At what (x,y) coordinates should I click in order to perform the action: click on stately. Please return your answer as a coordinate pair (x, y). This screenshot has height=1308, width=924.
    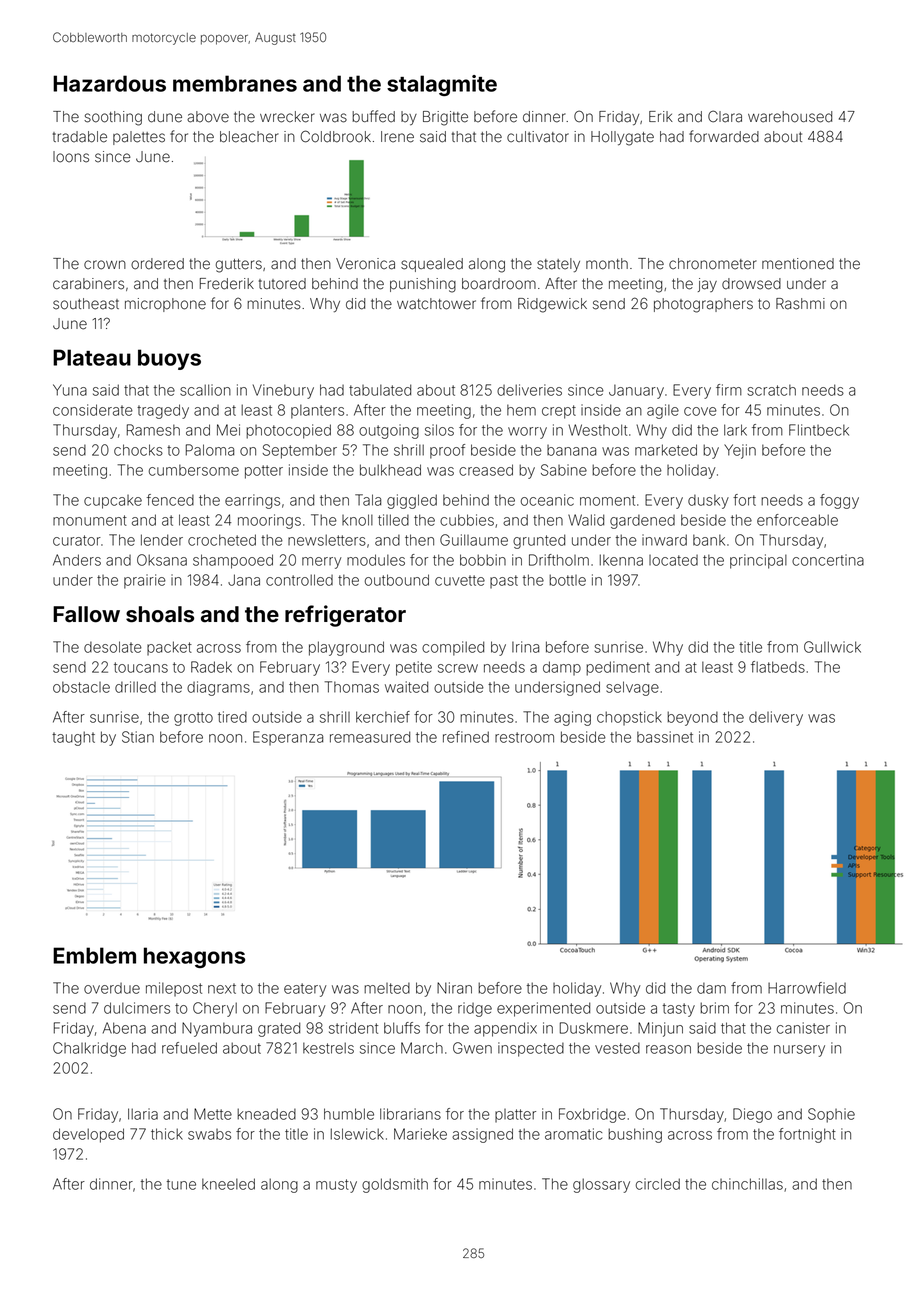
    Looking at the image, I should click on (558, 265).
